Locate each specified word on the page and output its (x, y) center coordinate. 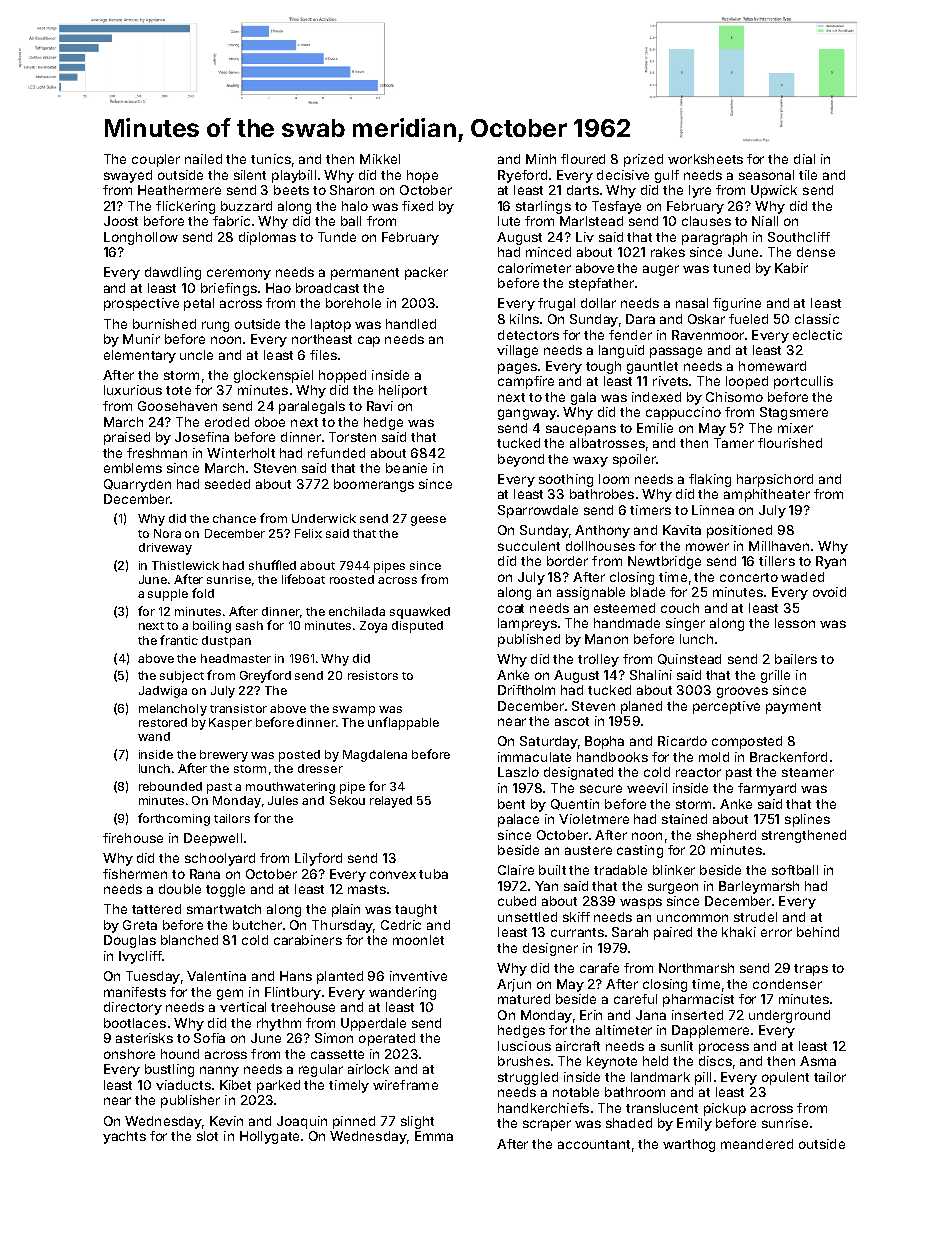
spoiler (634, 460)
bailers (796, 659)
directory (133, 1008)
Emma (434, 1136)
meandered (757, 1144)
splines (807, 820)
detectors (528, 335)
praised (127, 438)
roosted (352, 579)
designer (550, 949)
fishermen (135, 874)
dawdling (173, 273)
